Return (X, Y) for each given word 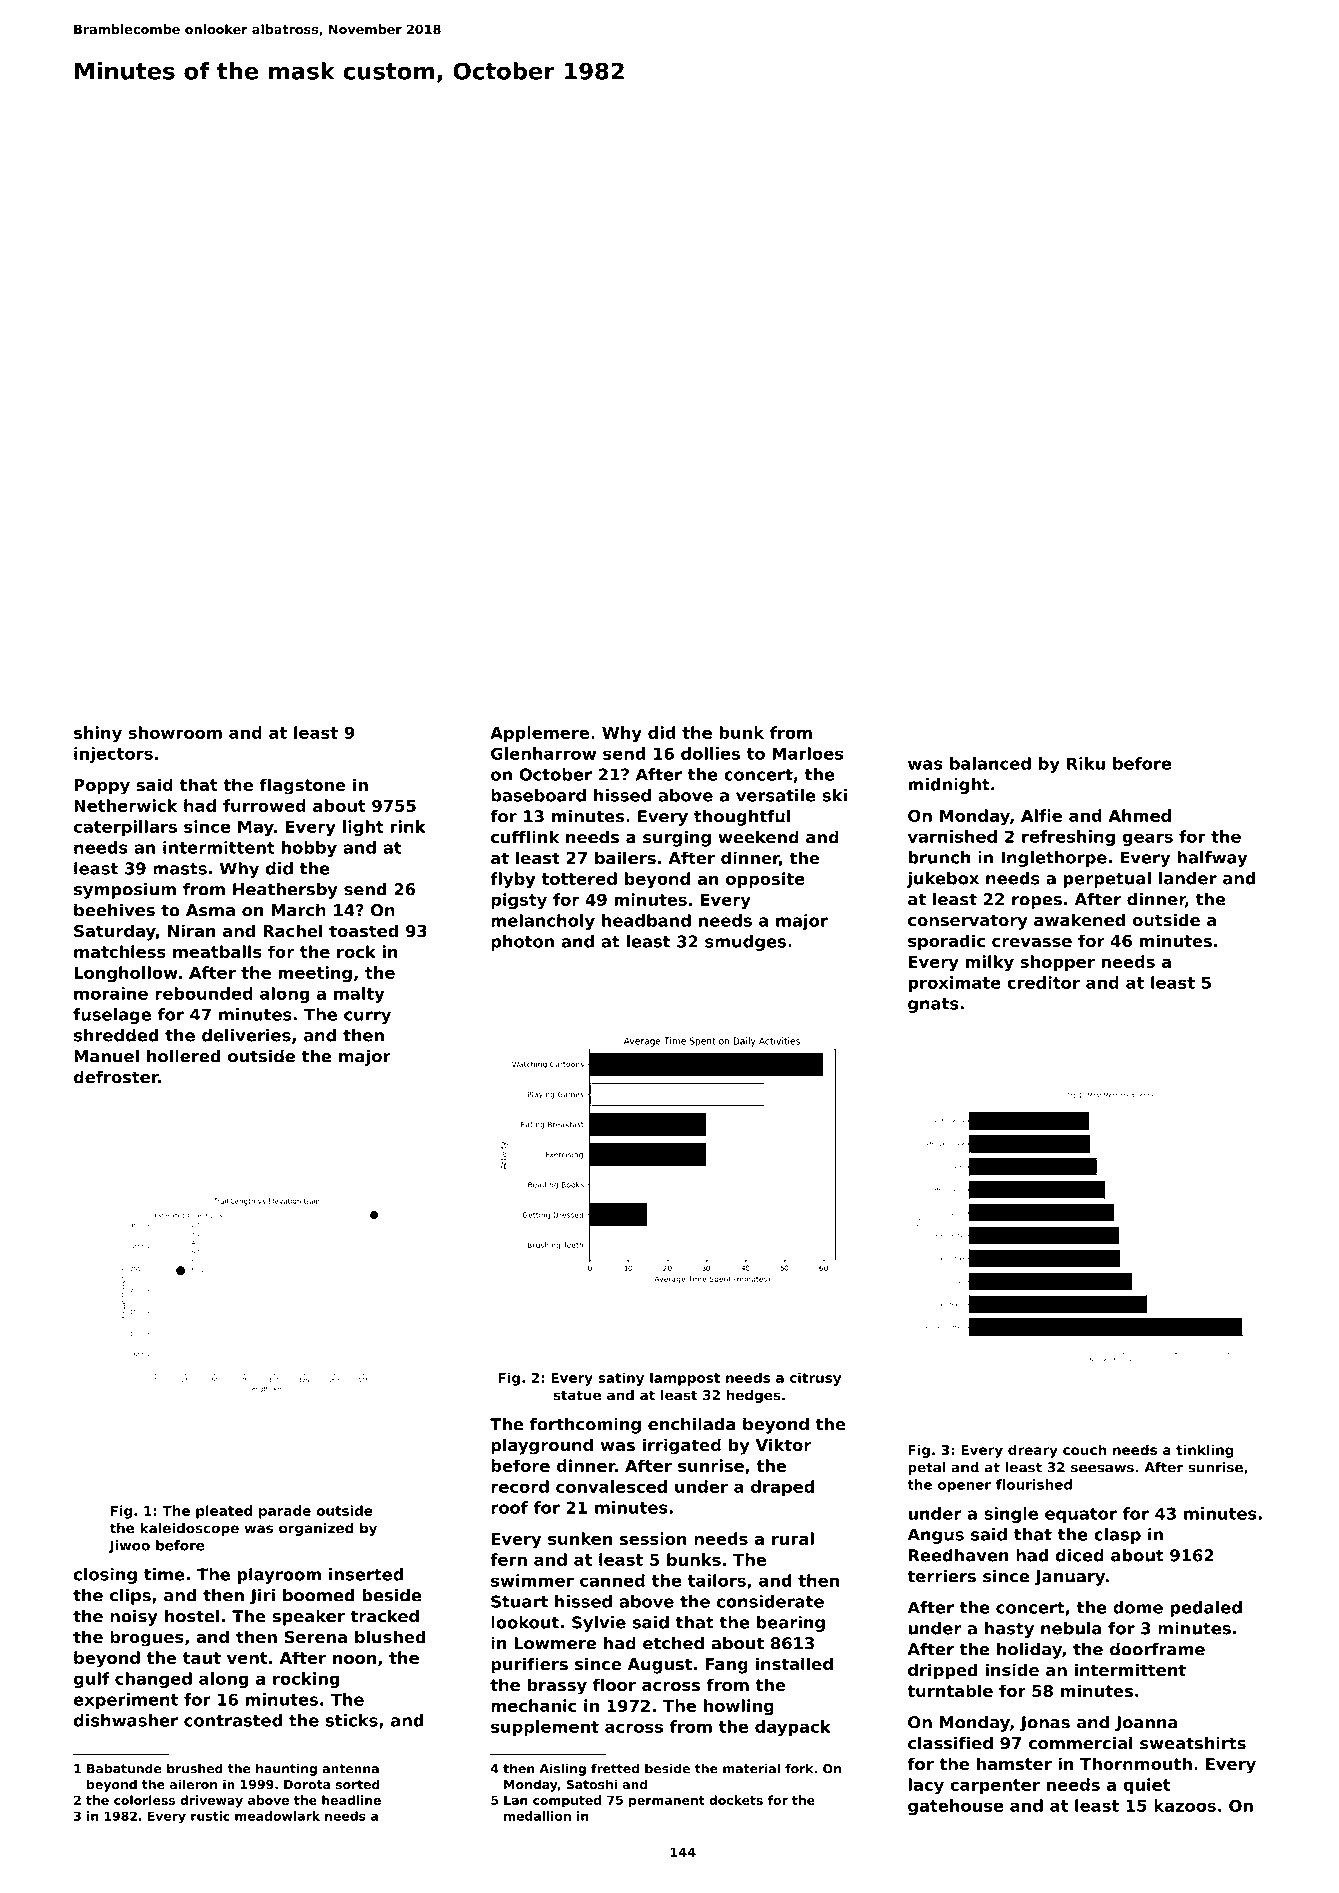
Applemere (539, 734)
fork (799, 1768)
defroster (116, 1077)
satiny (621, 1379)
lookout (525, 1622)
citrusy (815, 1379)
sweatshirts (1193, 1743)
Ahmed (1139, 815)
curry (367, 1017)
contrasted (233, 1720)
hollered (184, 1056)
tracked (384, 1616)
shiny (98, 734)
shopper (1057, 963)
